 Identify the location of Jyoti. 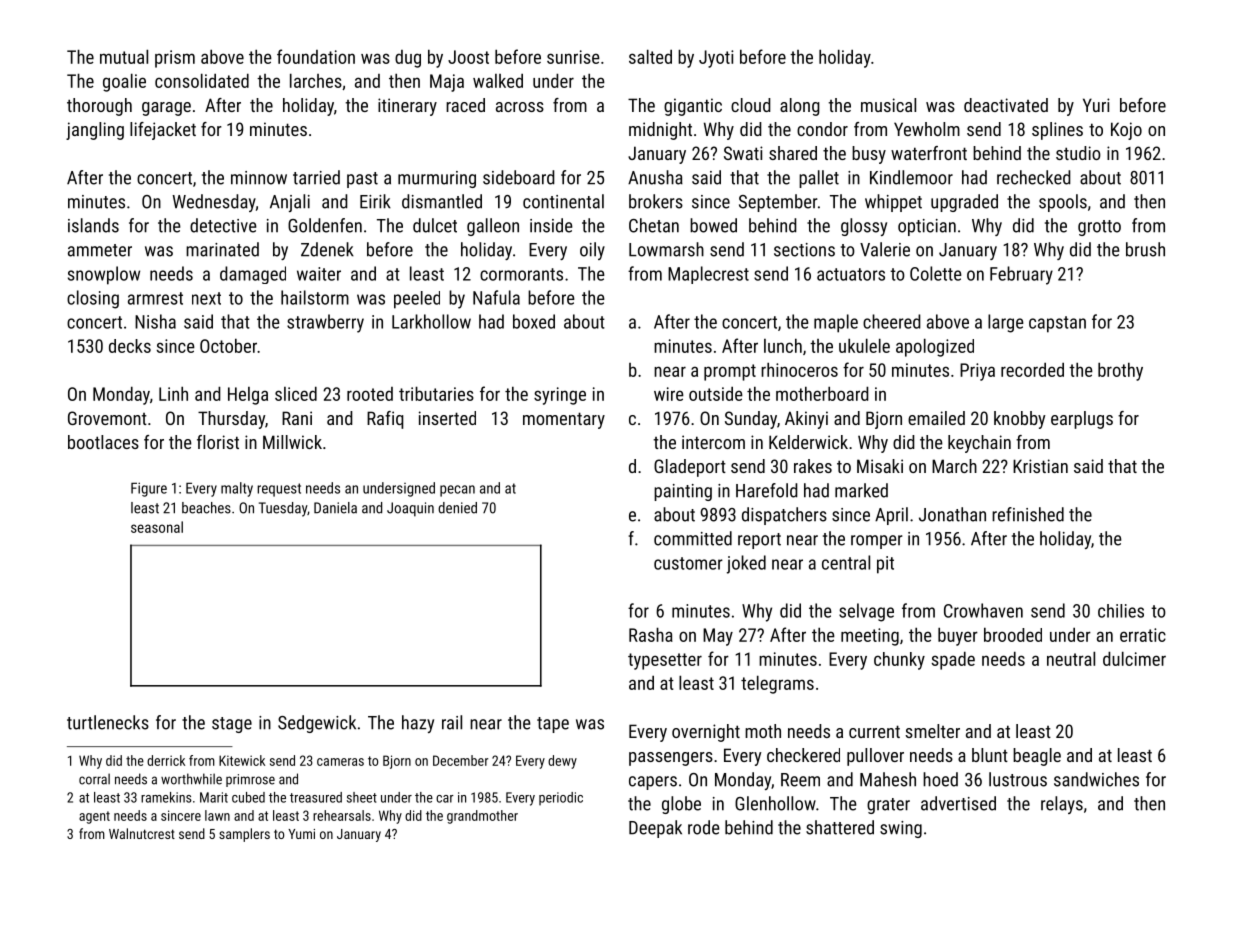
(716, 59).
